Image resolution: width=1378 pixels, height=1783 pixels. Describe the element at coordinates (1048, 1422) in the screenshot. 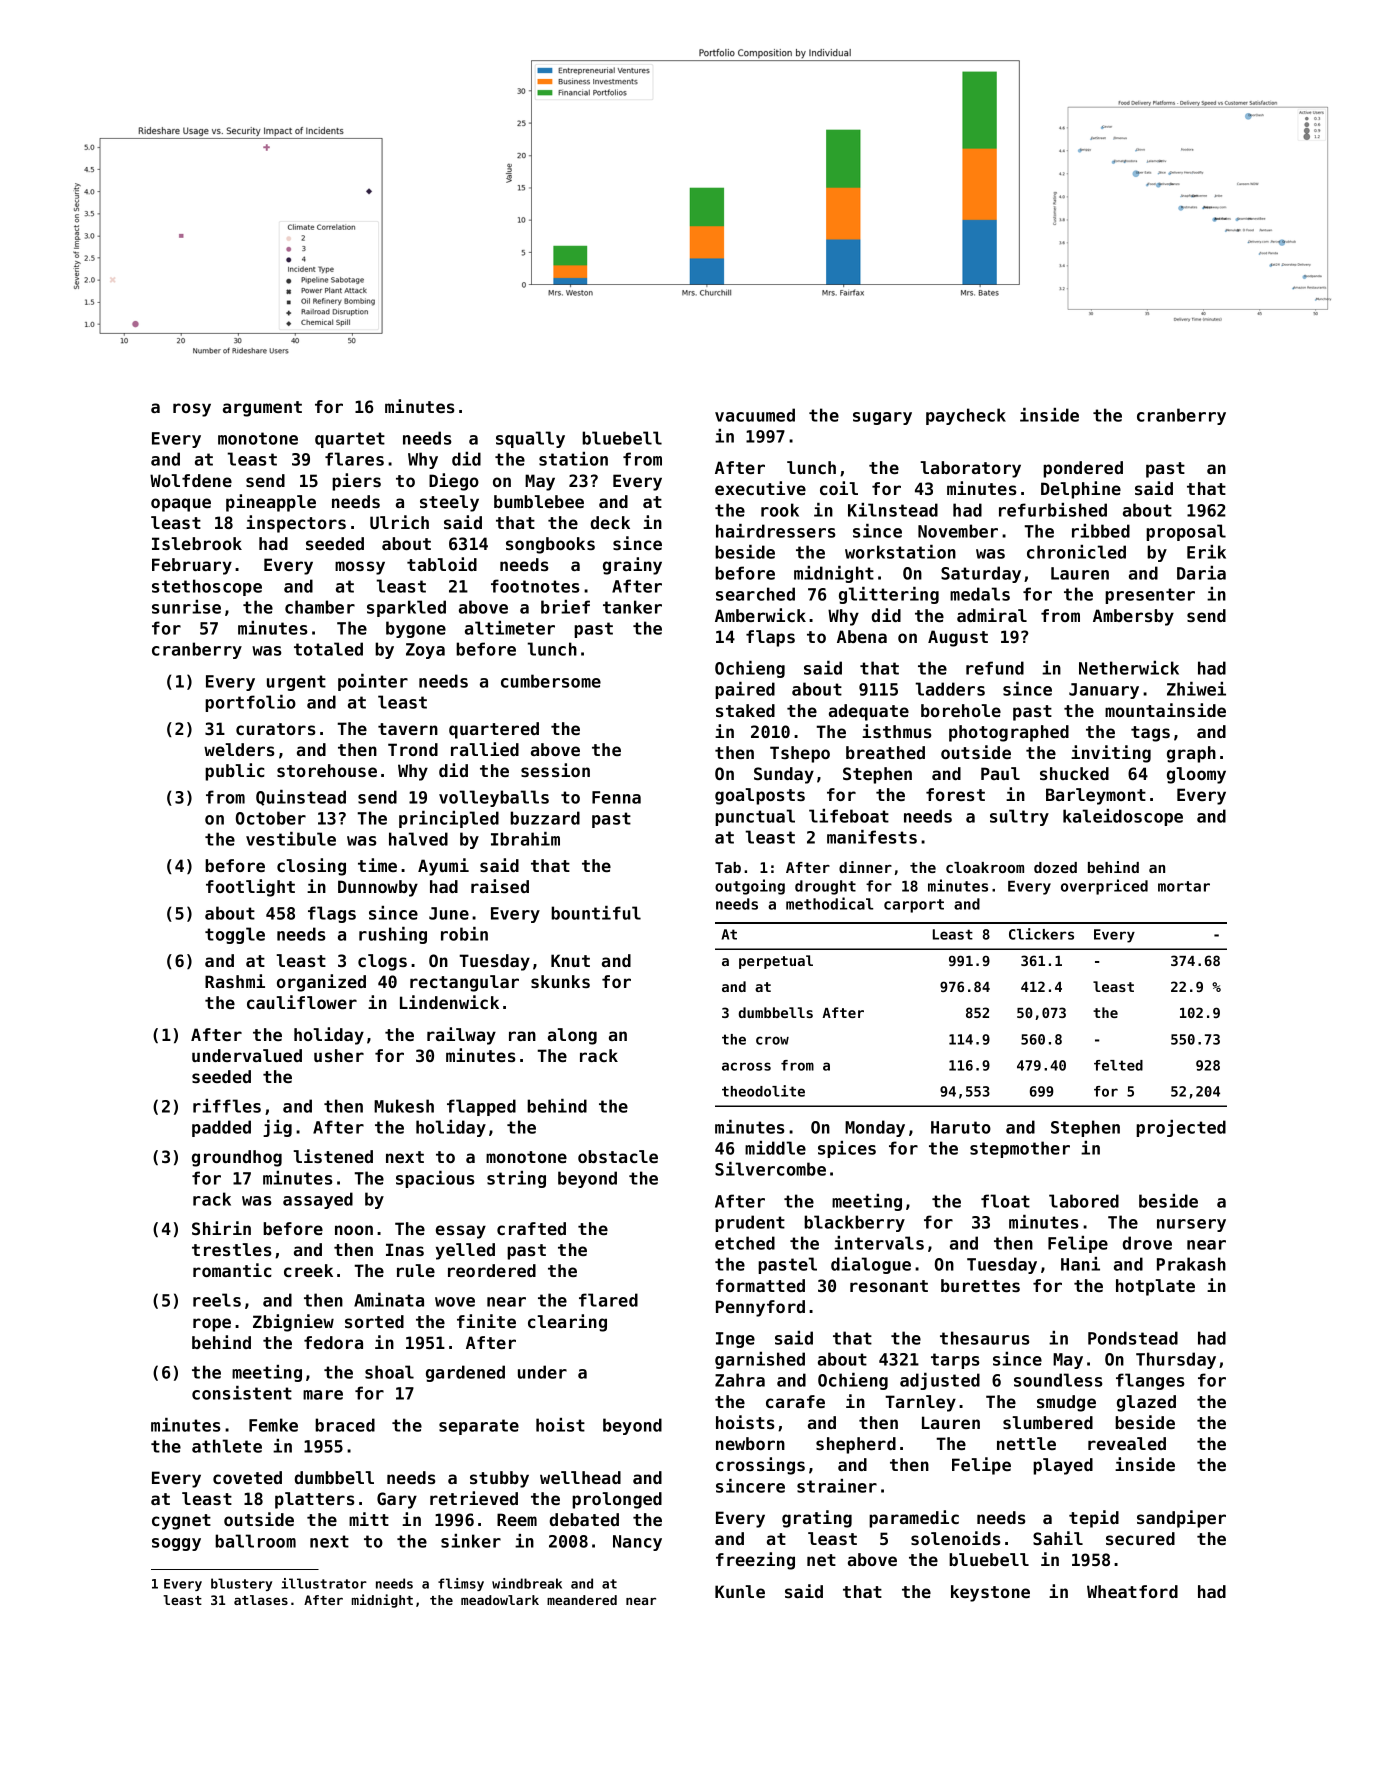

I see `slumbered` at that location.
